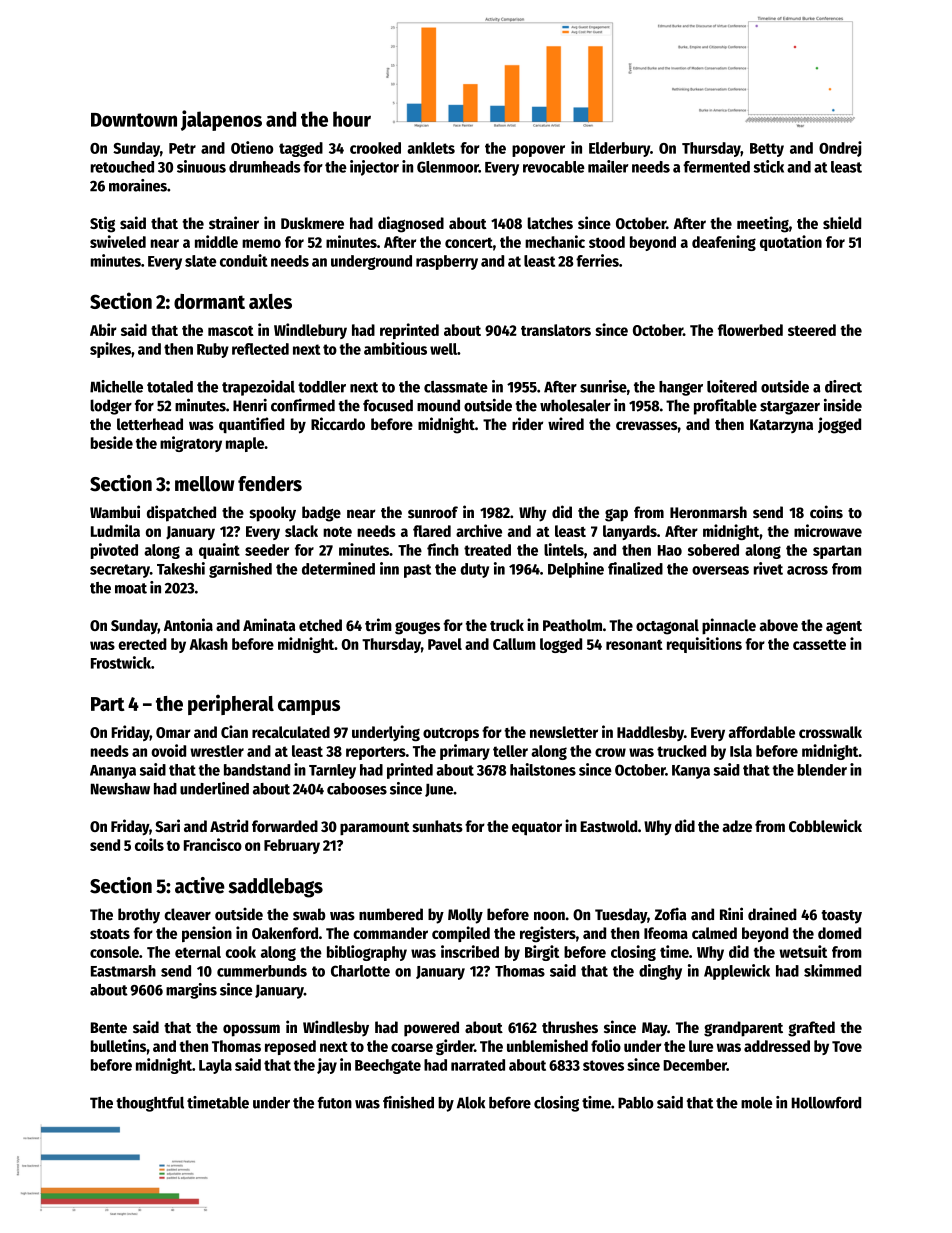 The width and height of the screenshot is (952, 1233). I want to click on Cobblewick, so click(825, 825).
